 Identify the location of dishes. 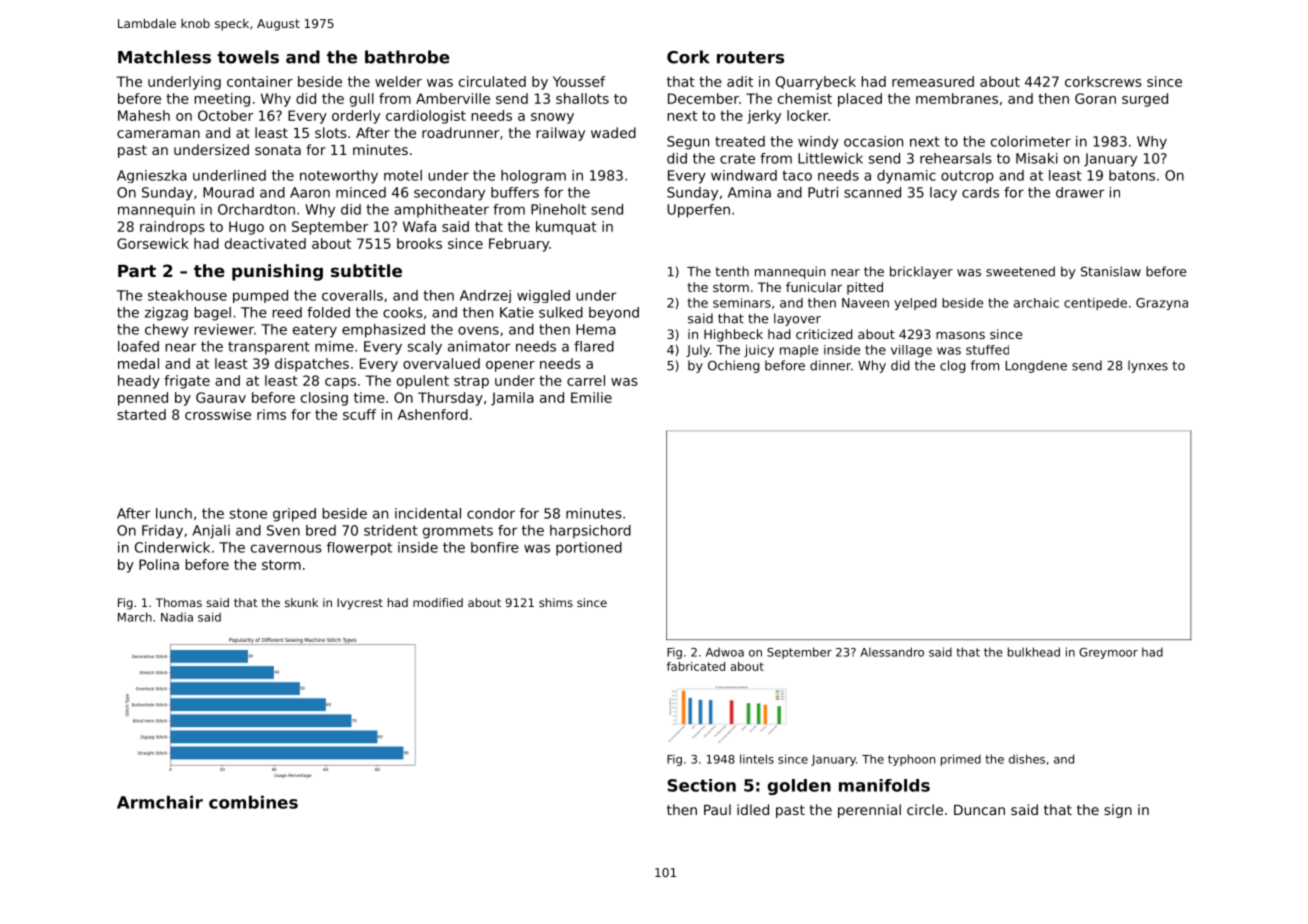
(1027, 759).
